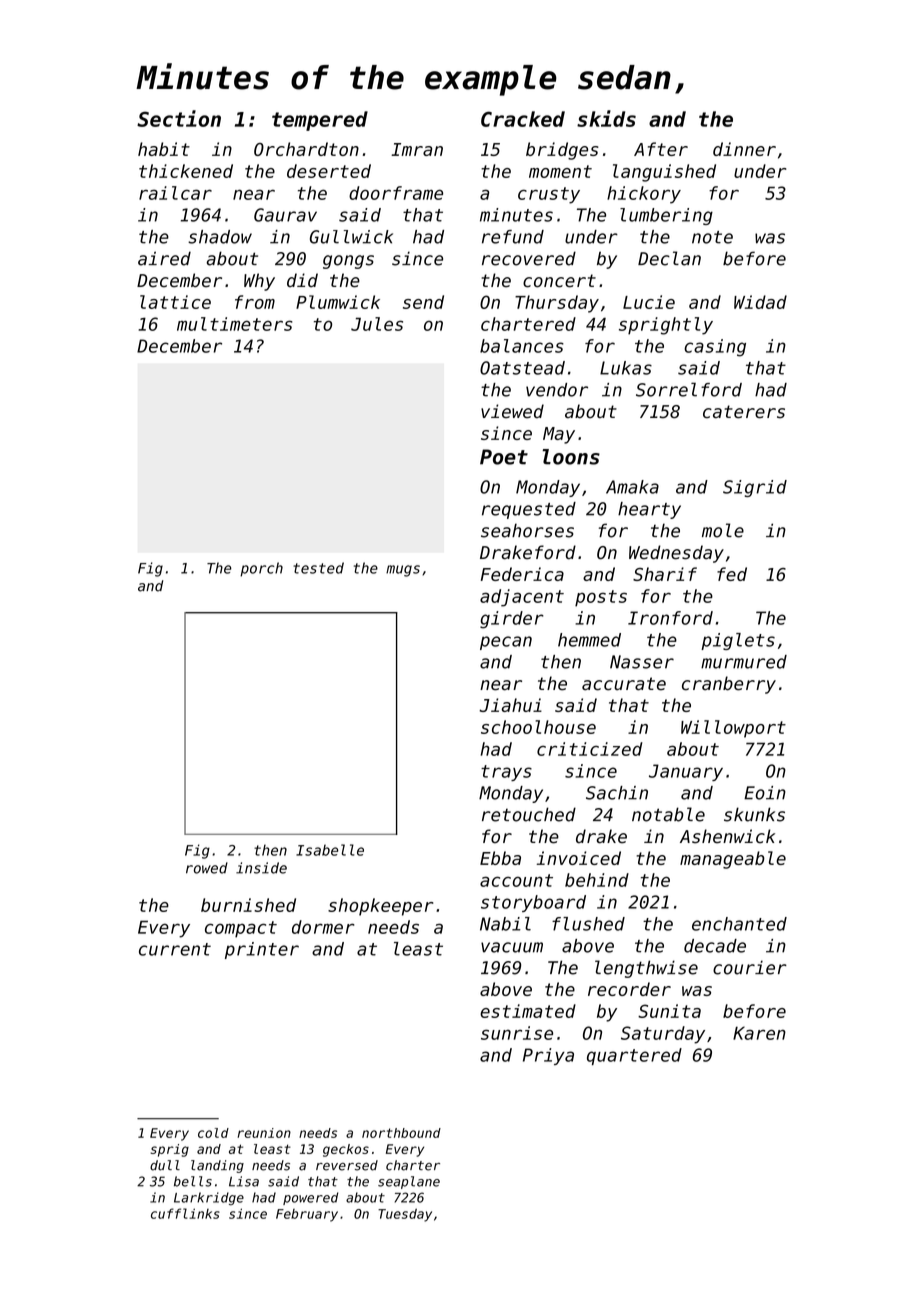 The width and height of the document is (924, 1311). Describe the element at coordinates (380, 907) in the document. I see `shopkeeper` at that location.
